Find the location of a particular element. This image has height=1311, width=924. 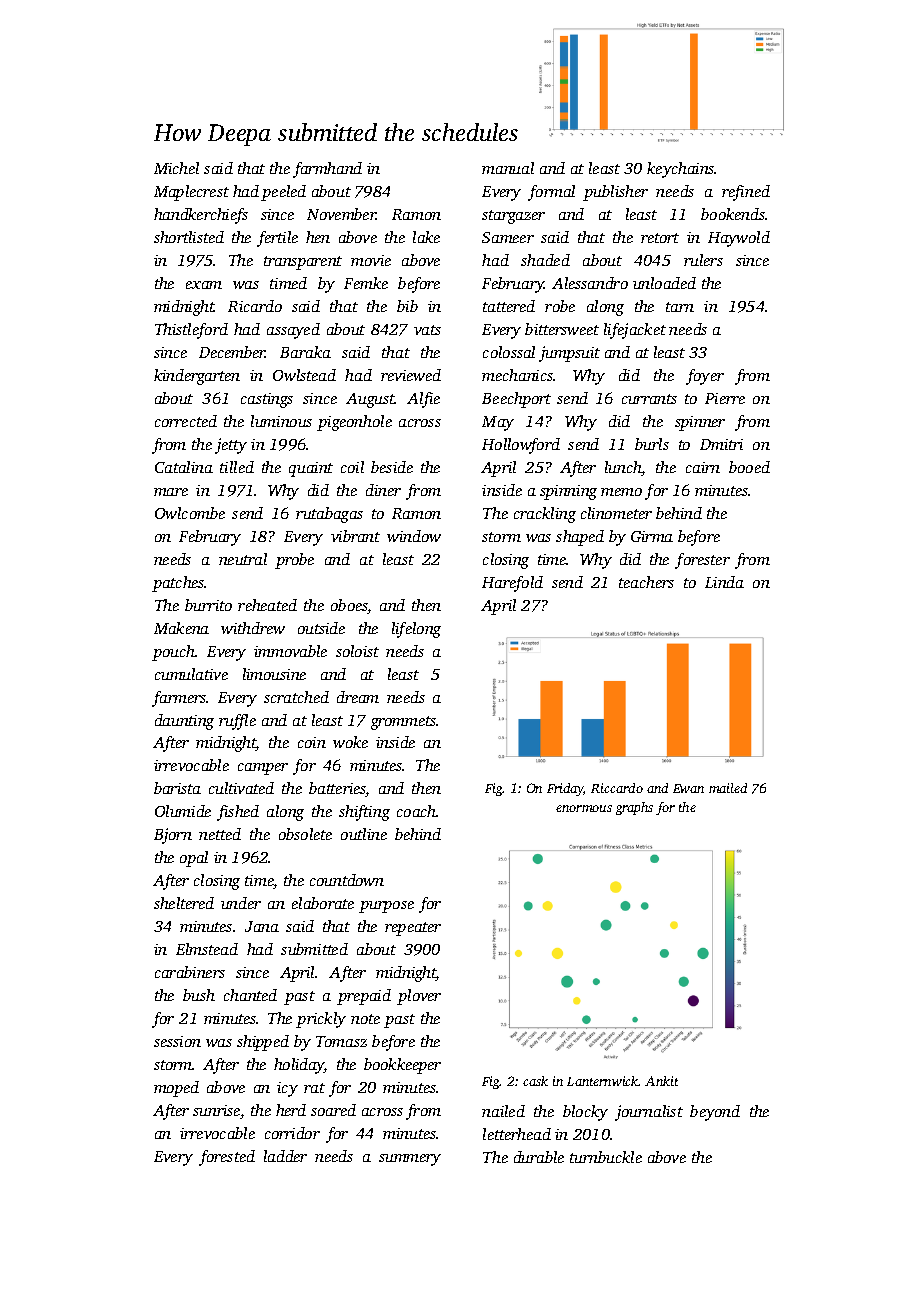

Makena is located at coordinates (181, 628).
